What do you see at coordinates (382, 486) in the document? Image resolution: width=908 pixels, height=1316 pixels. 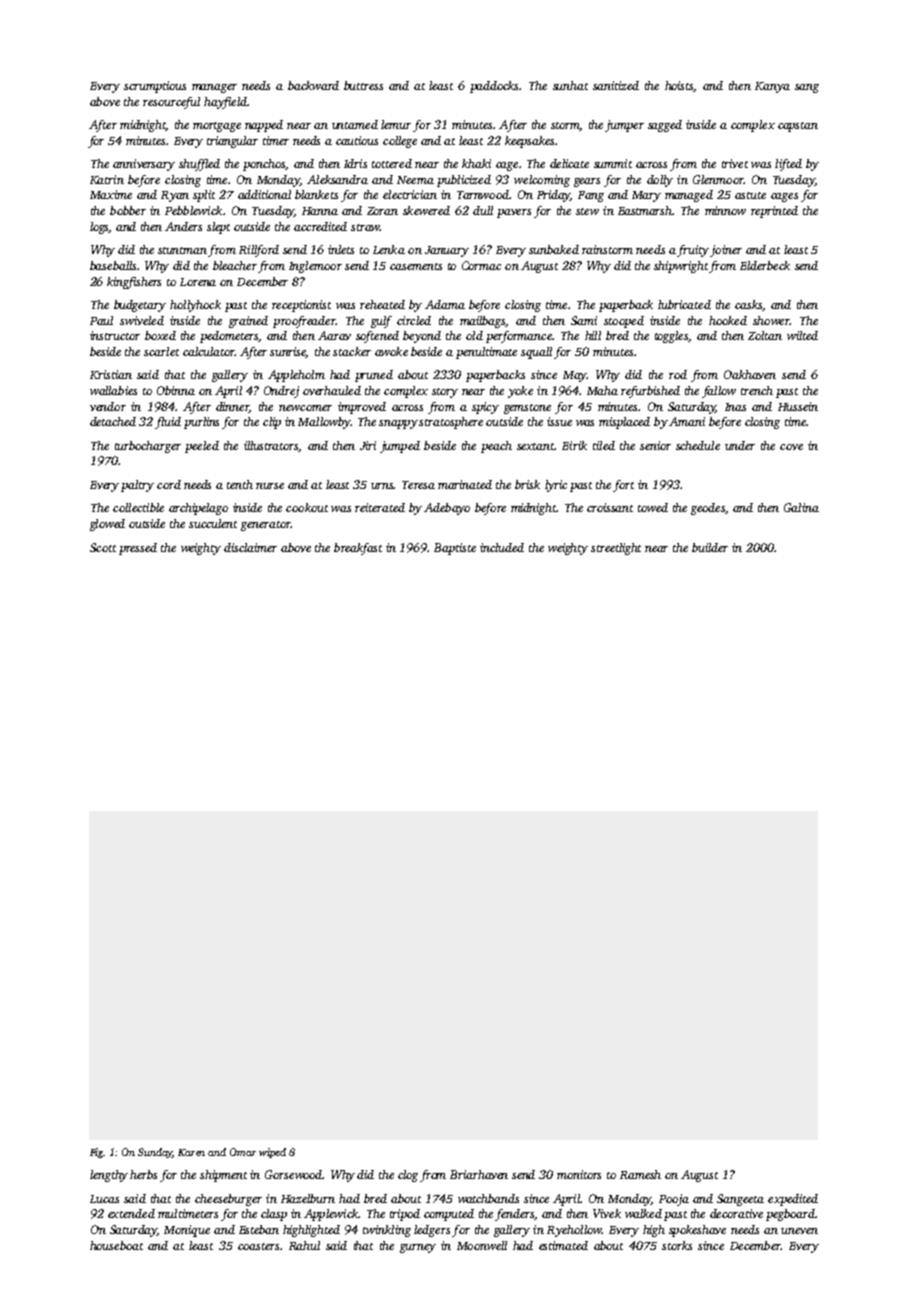 I see `urns` at bounding box center [382, 486].
